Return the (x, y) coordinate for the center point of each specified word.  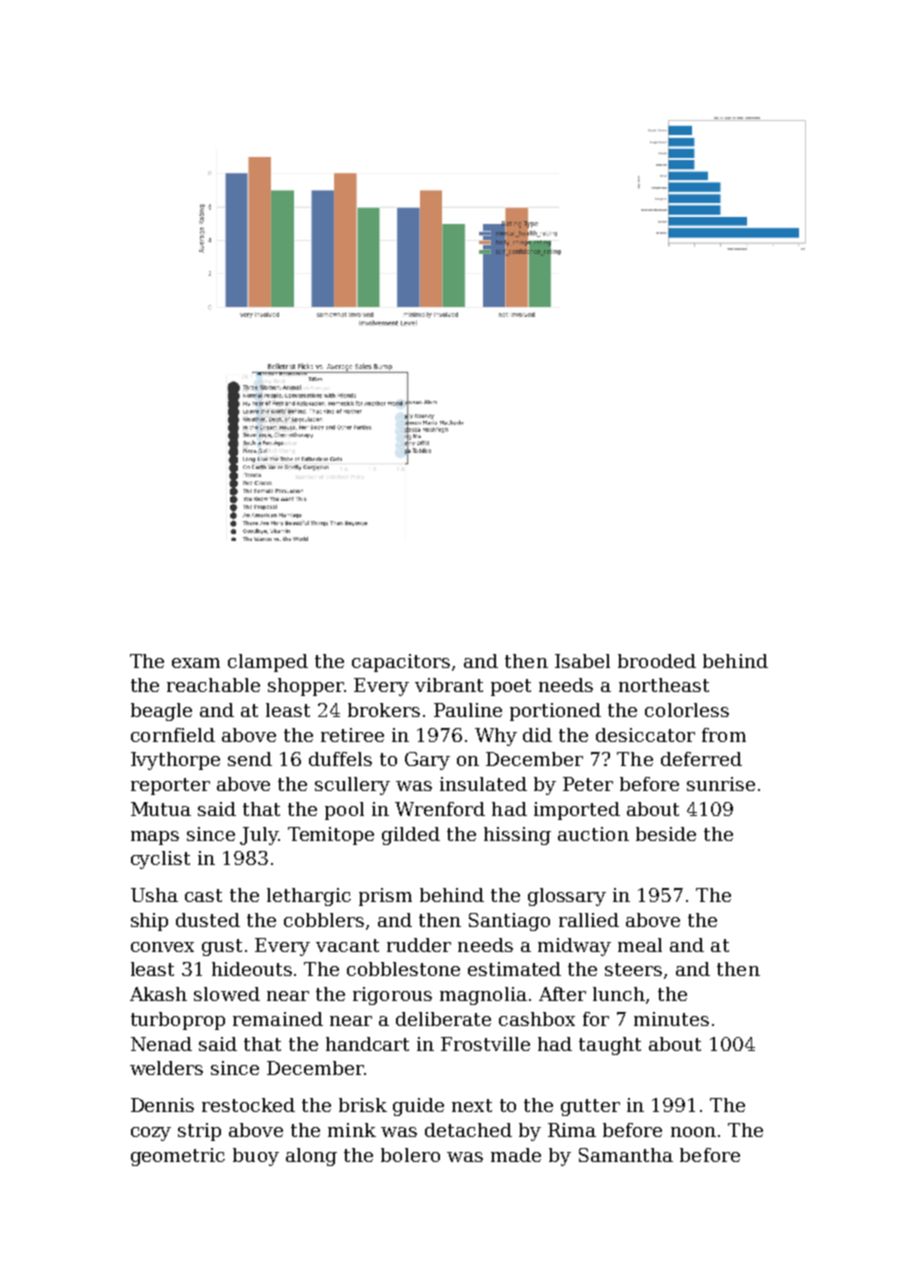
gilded (411, 836)
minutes (671, 1019)
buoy (256, 1157)
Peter (588, 784)
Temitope (331, 836)
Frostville (485, 1044)
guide (418, 1107)
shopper (306, 687)
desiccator (645, 735)
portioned (555, 712)
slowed (227, 994)
